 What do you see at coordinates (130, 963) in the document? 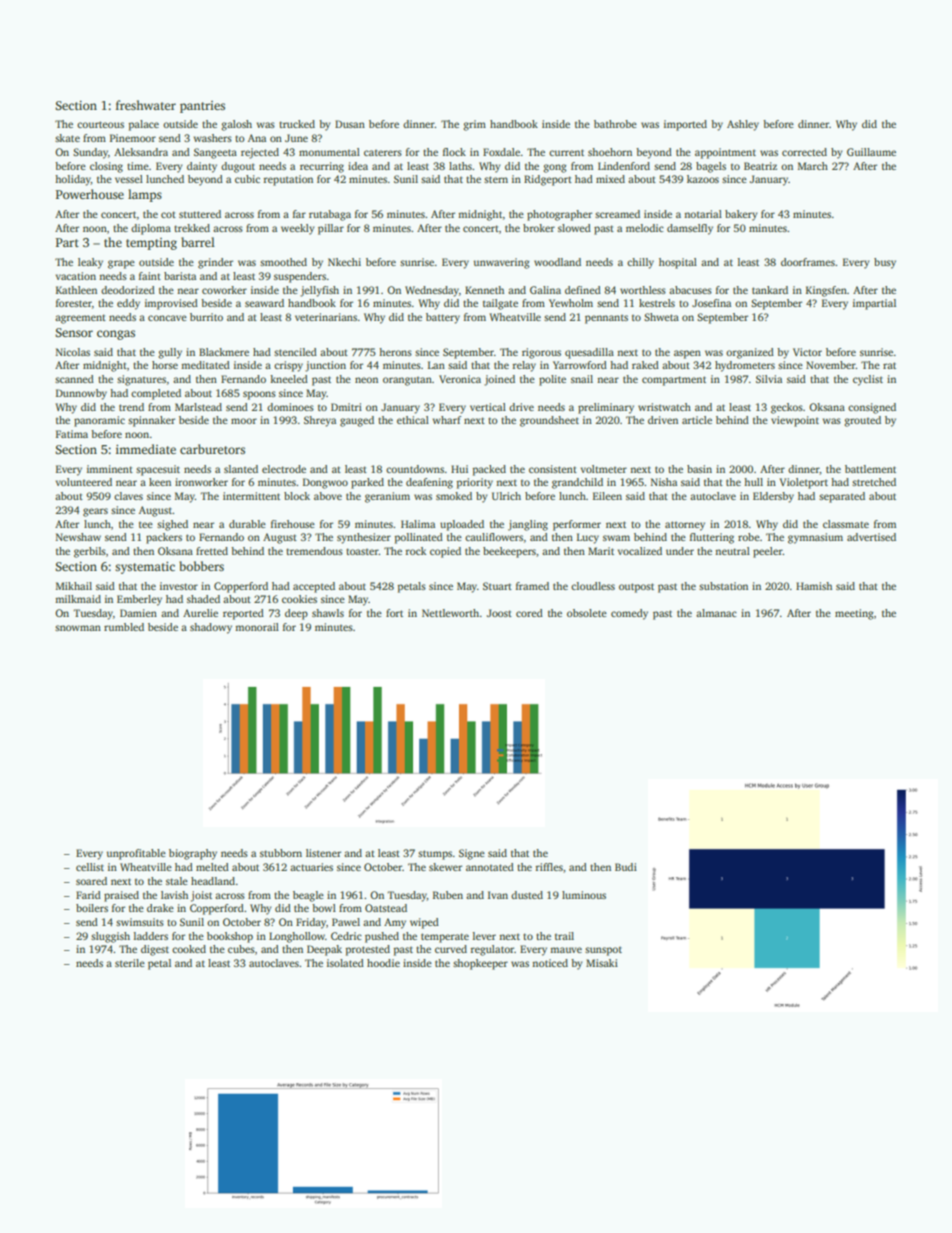
I see `sterile` at bounding box center [130, 963].
